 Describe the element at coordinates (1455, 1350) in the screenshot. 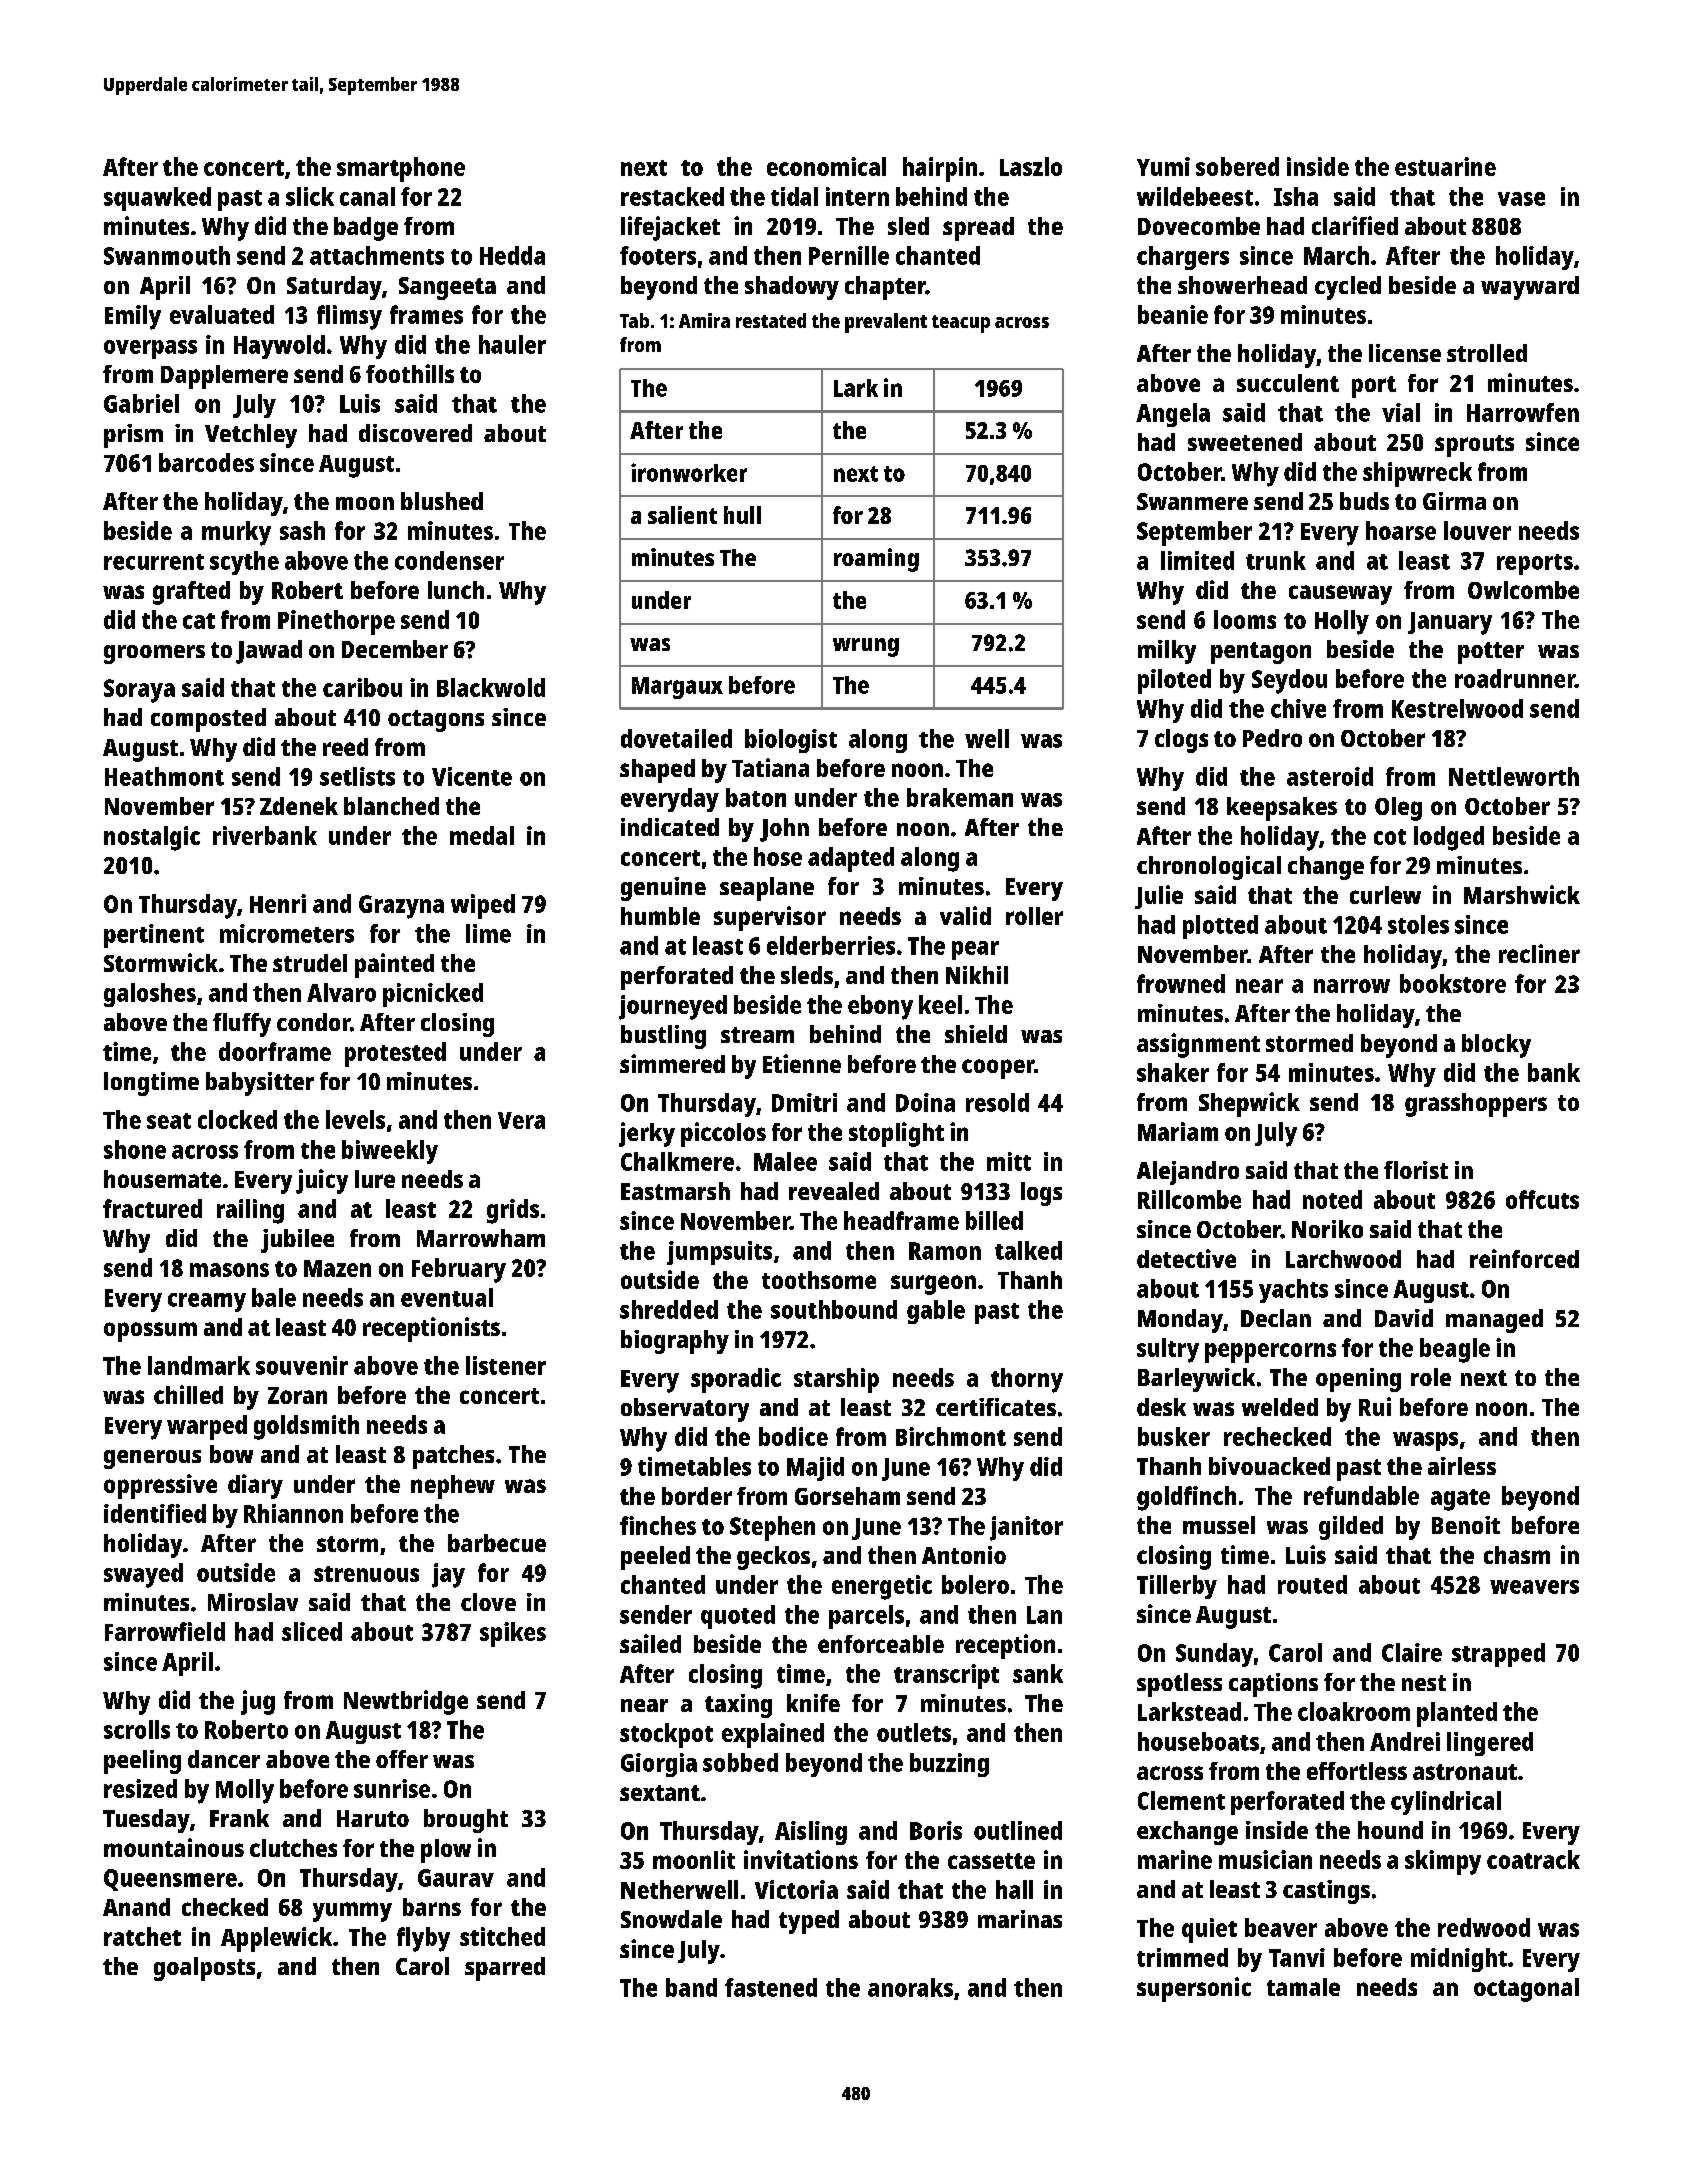

I see `beagle` at that location.
